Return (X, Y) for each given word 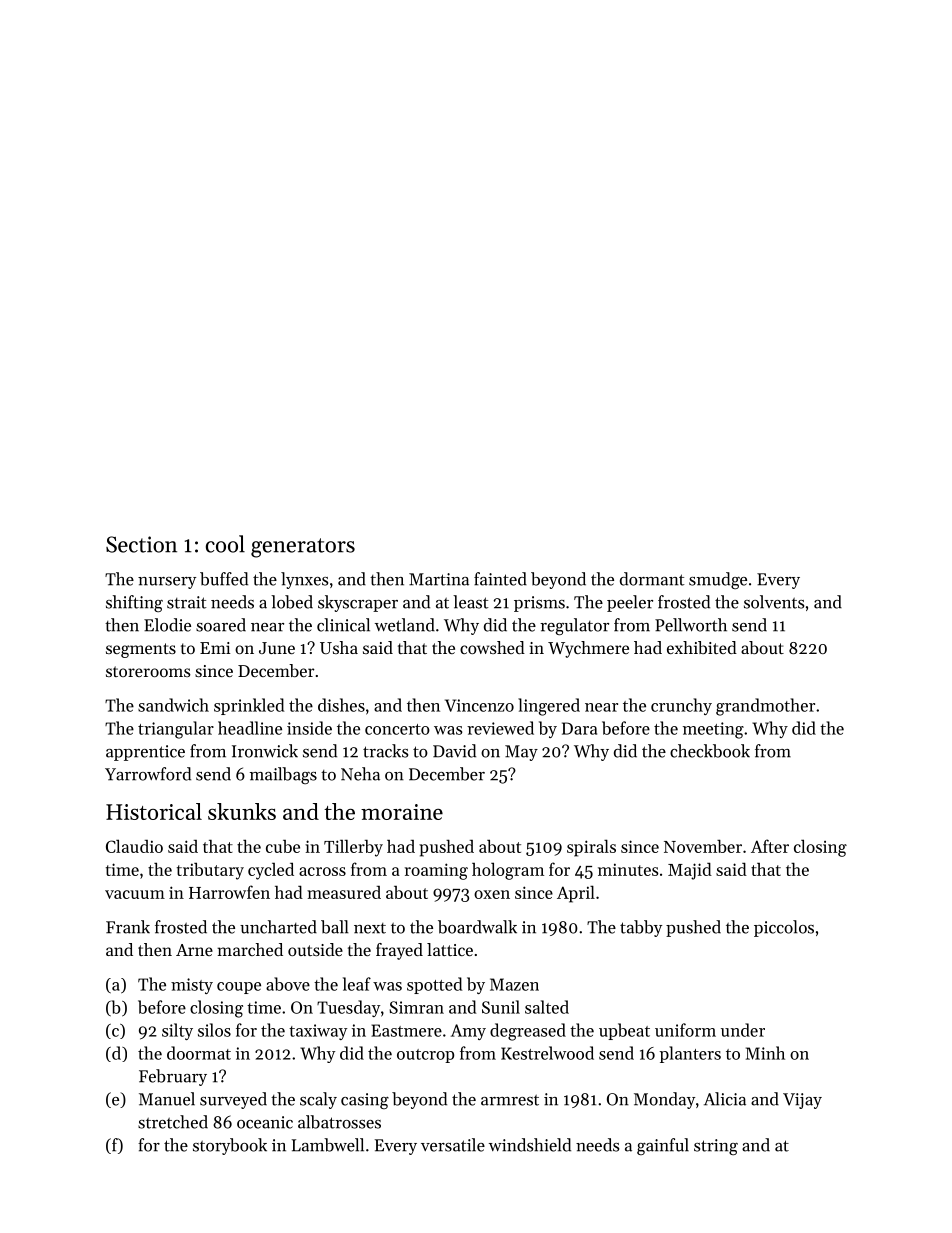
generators (303, 548)
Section (141, 544)
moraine (402, 812)
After (770, 846)
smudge (718, 580)
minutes (628, 869)
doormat (199, 1053)
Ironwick (265, 751)
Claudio (134, 846)
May (521, 753)
